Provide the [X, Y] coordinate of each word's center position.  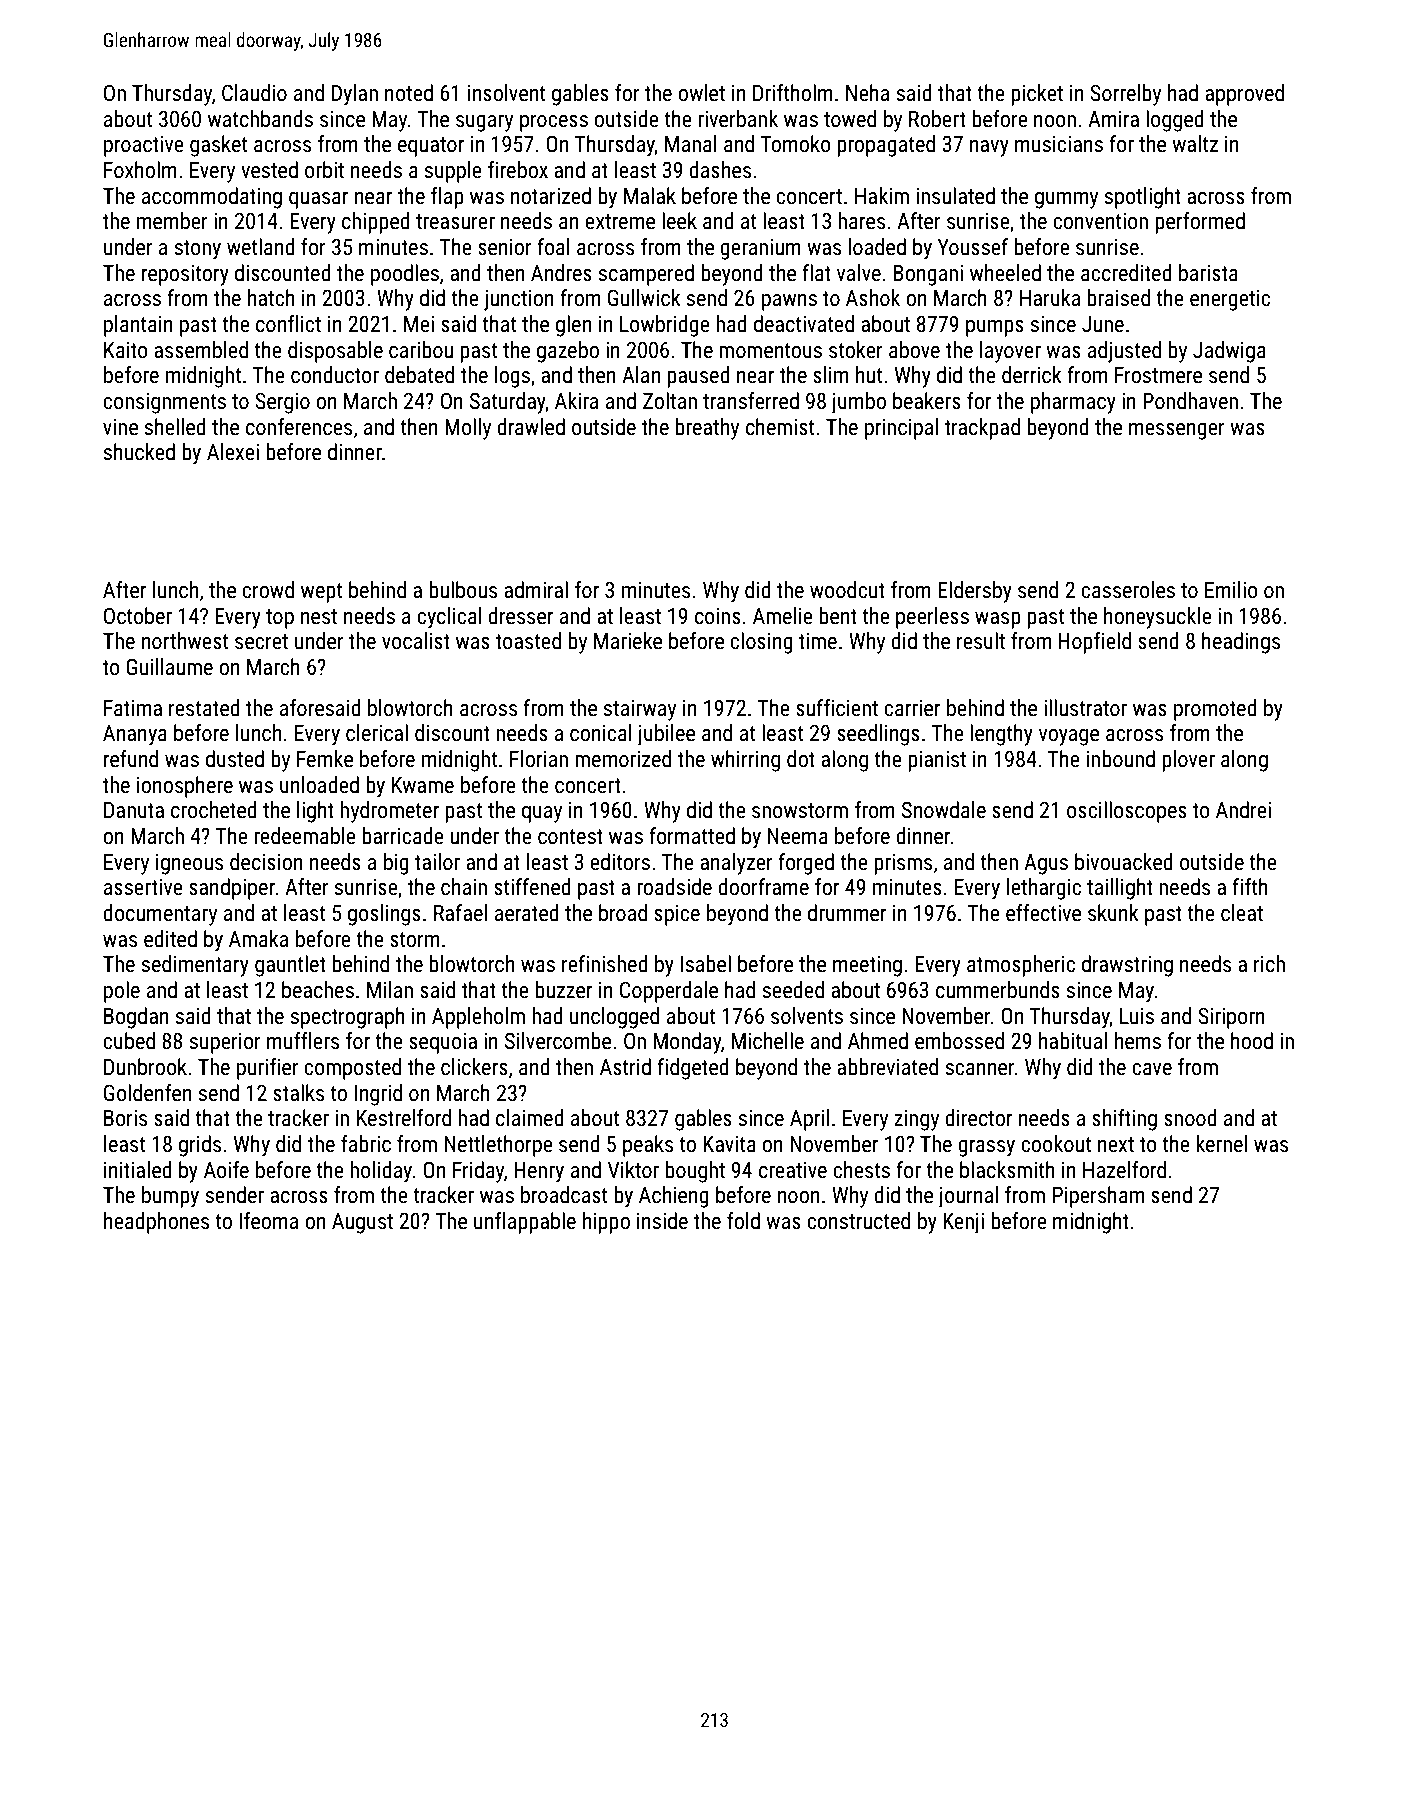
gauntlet [290, 966]
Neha [867, 93]
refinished [605, 964]
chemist [780, 427]
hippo [606, 1223]
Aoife [226, 1170]
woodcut [847, 590]
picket [1037, 95]
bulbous [463, 590]
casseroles [1128, 590]
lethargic [1044, 889]
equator [431, 147]
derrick [1032, 375]
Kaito [126, 350]
